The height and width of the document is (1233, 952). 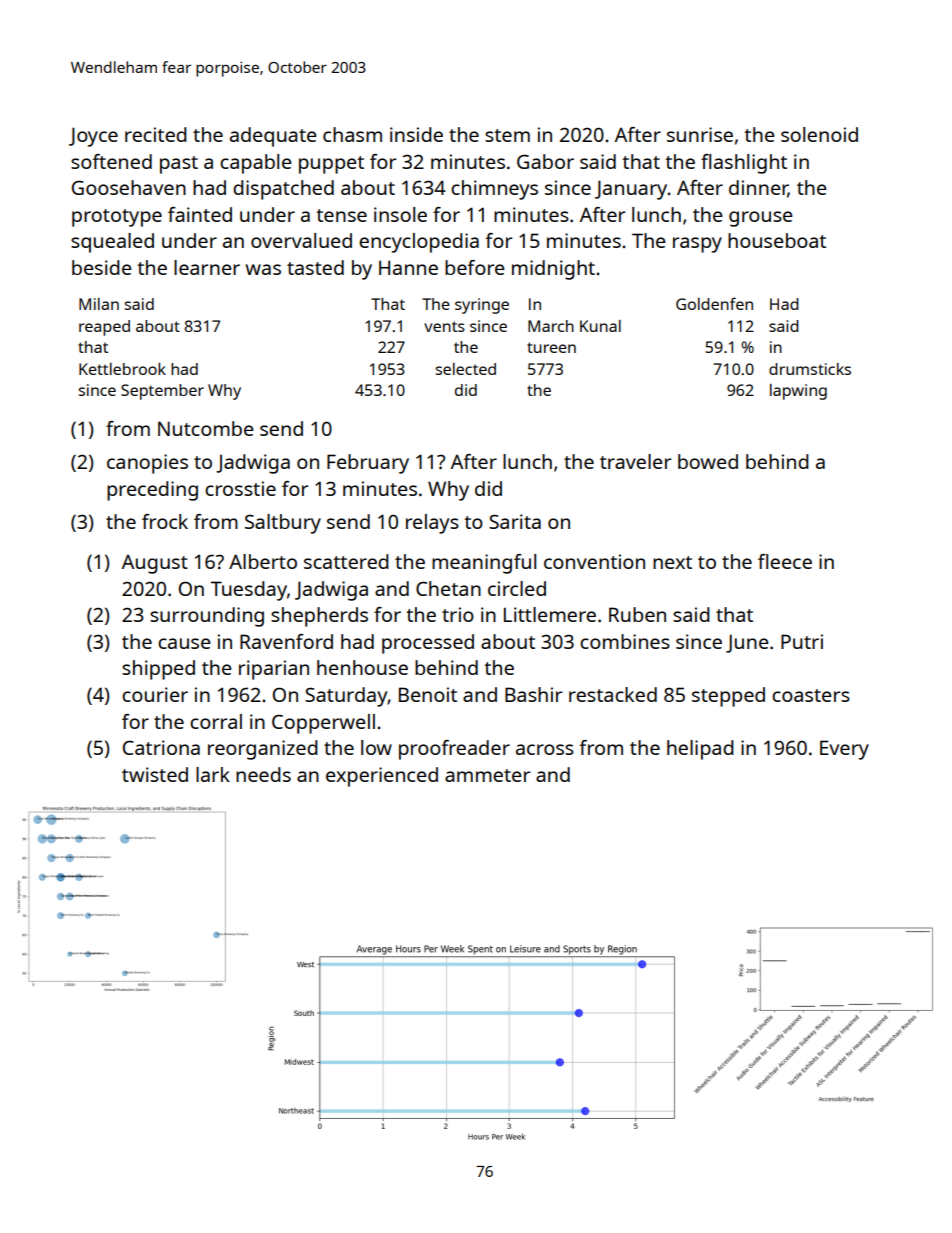 I want to click on selected, so click(x=466, y=369).
